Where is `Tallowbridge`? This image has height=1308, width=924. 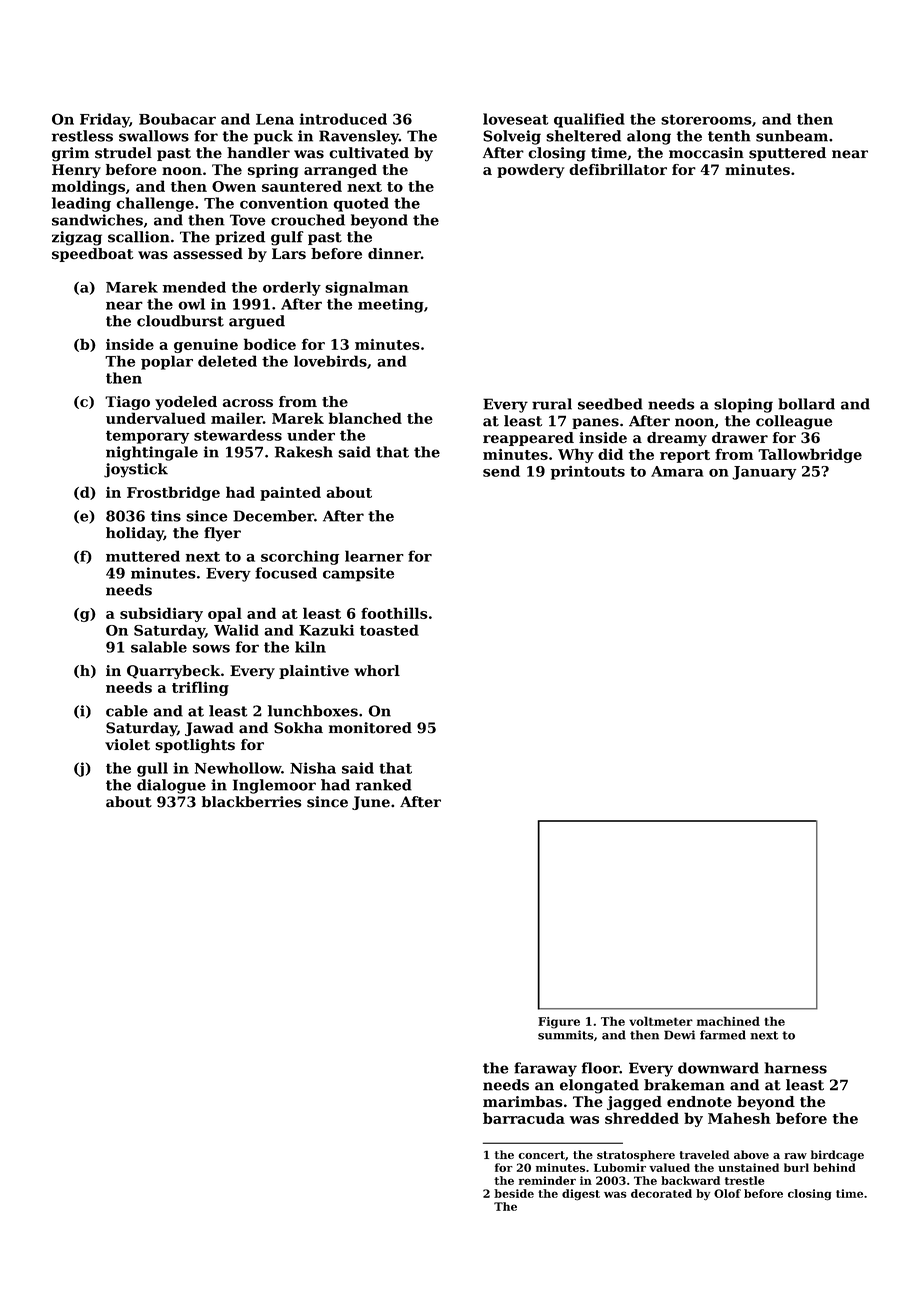
Tallowbridge is located at coordinates (810, 455).
